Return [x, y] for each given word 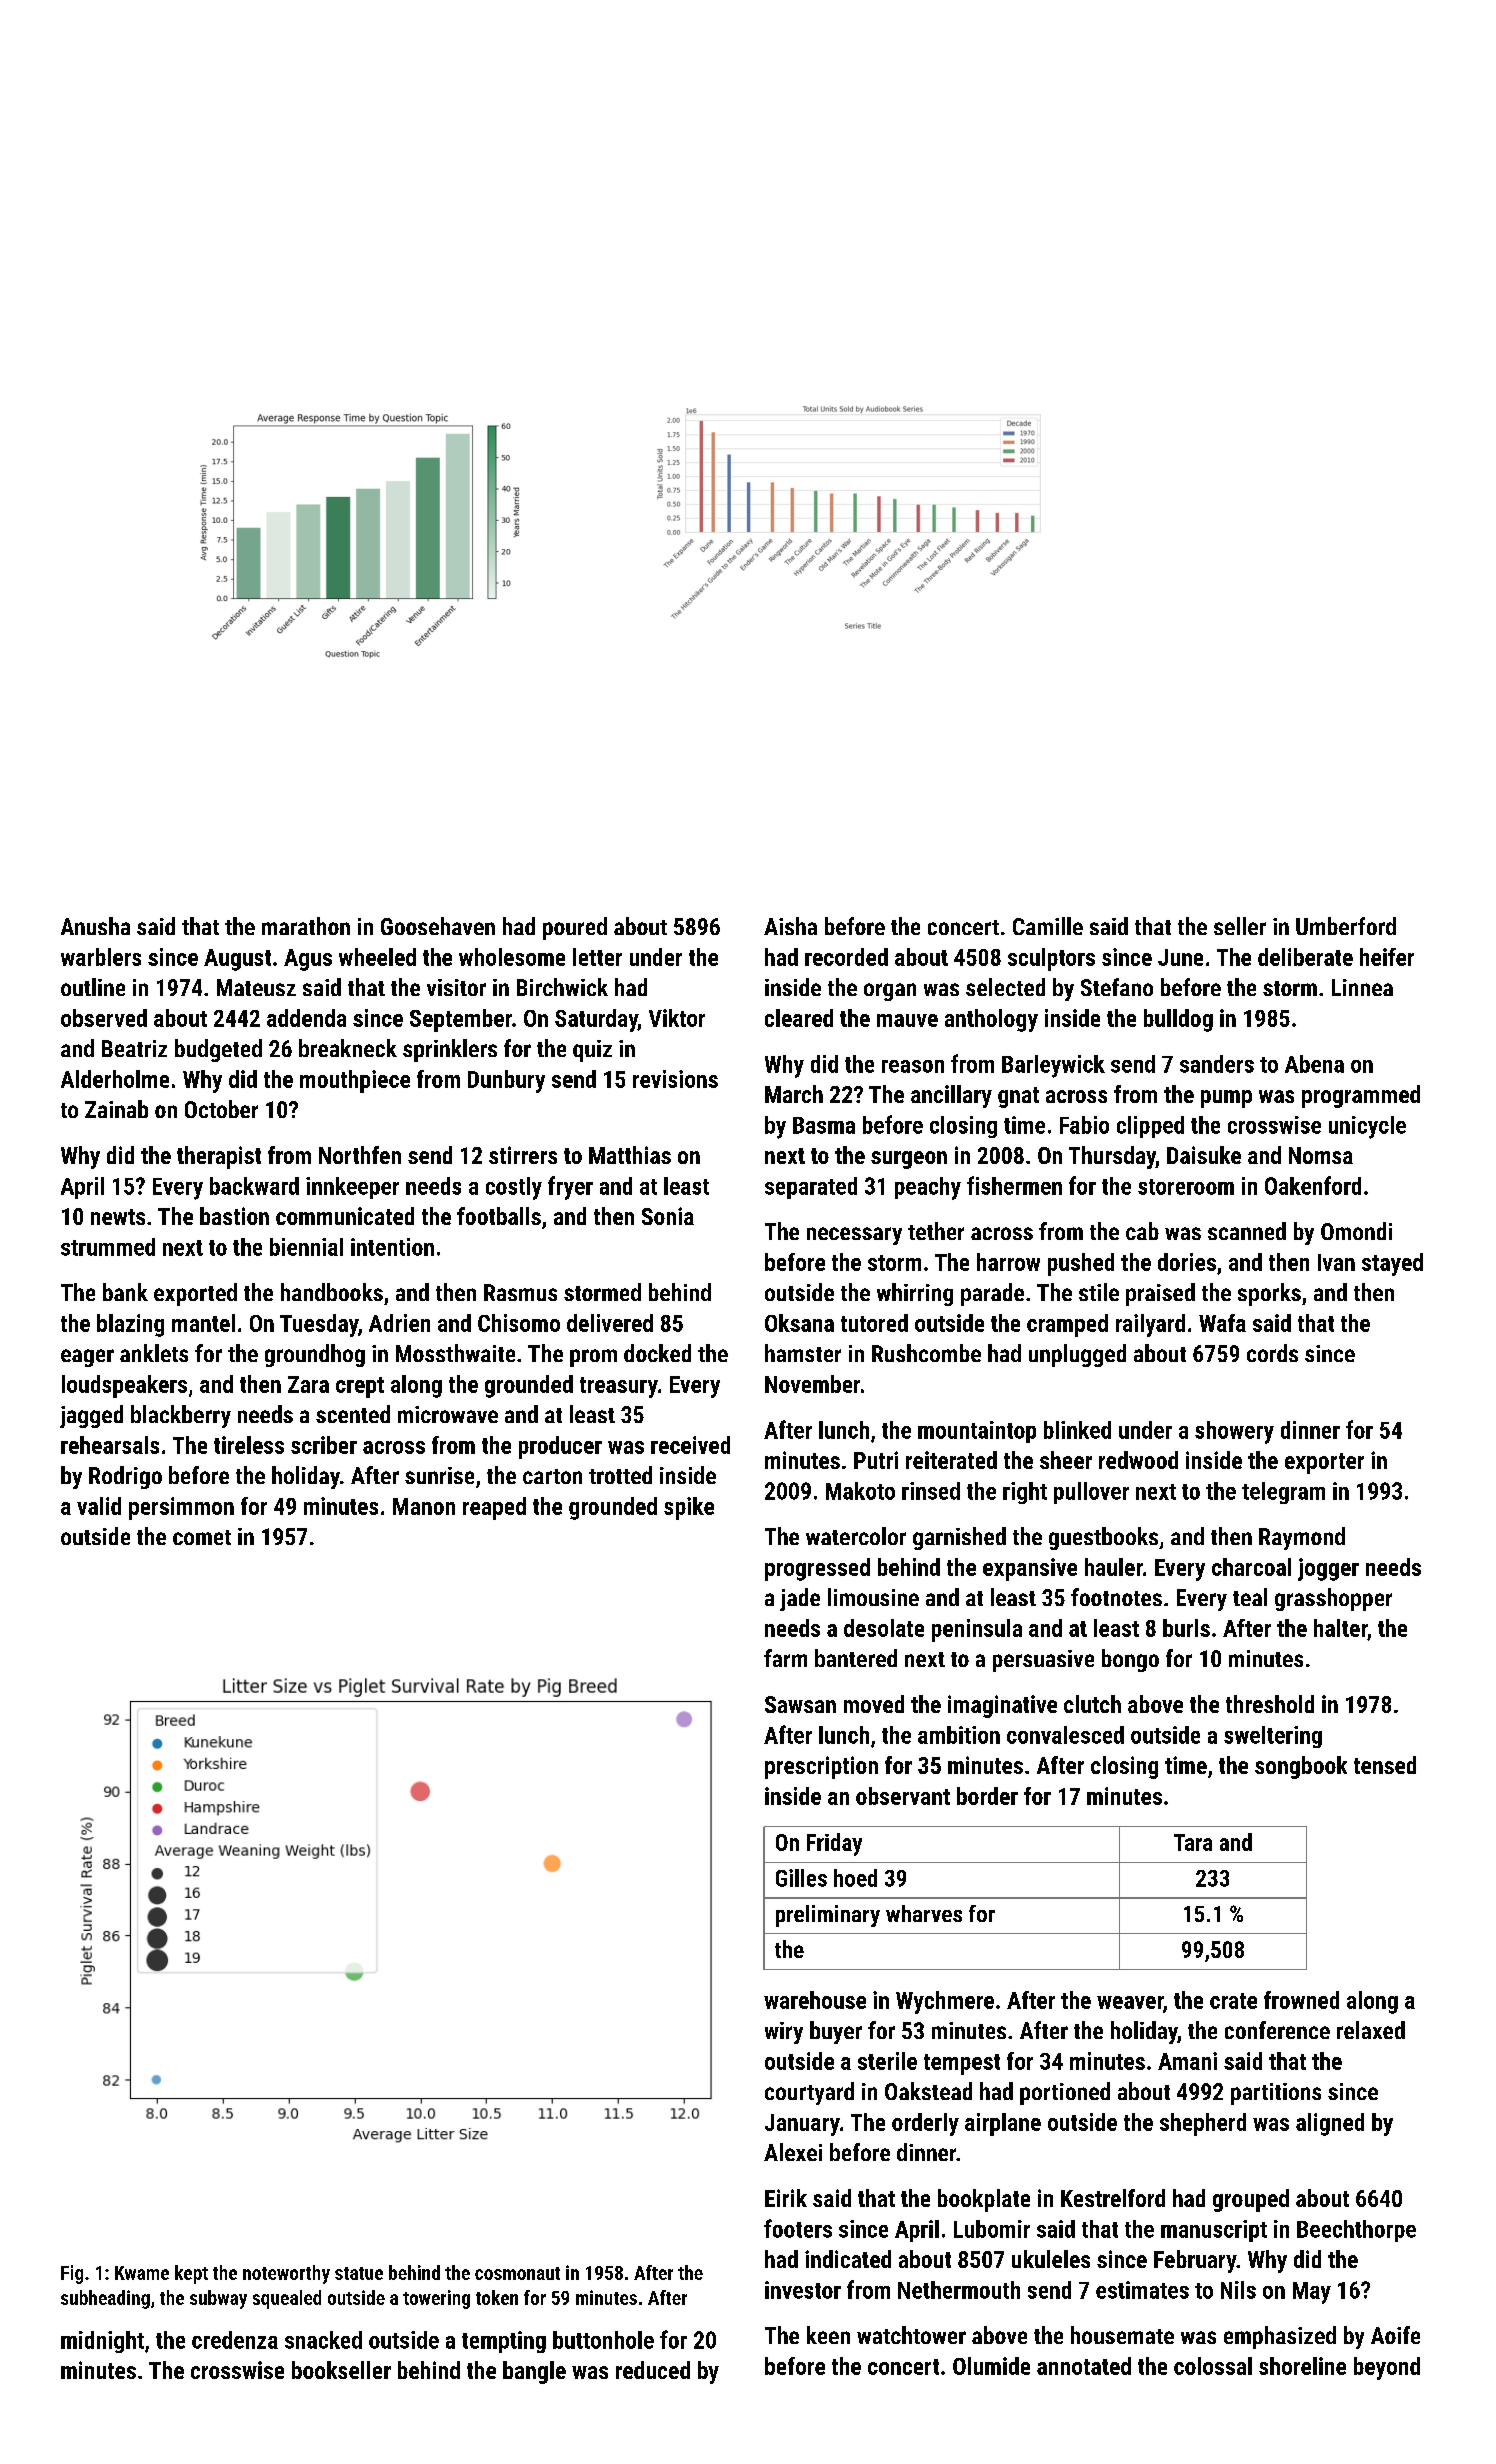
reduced [653, 2370]
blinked [1077, 1430]
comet [202, 1537]
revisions [675, 1079]
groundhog [315, 1355]
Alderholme [115, 1079]
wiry [784, 2033]
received [690, 1445]
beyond [1387, 2368]
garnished [959, 1538]
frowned [1301, 2000]
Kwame [142, 2273]
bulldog [1178, 1020]
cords [1272, 1353]
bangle [534, 2372]
